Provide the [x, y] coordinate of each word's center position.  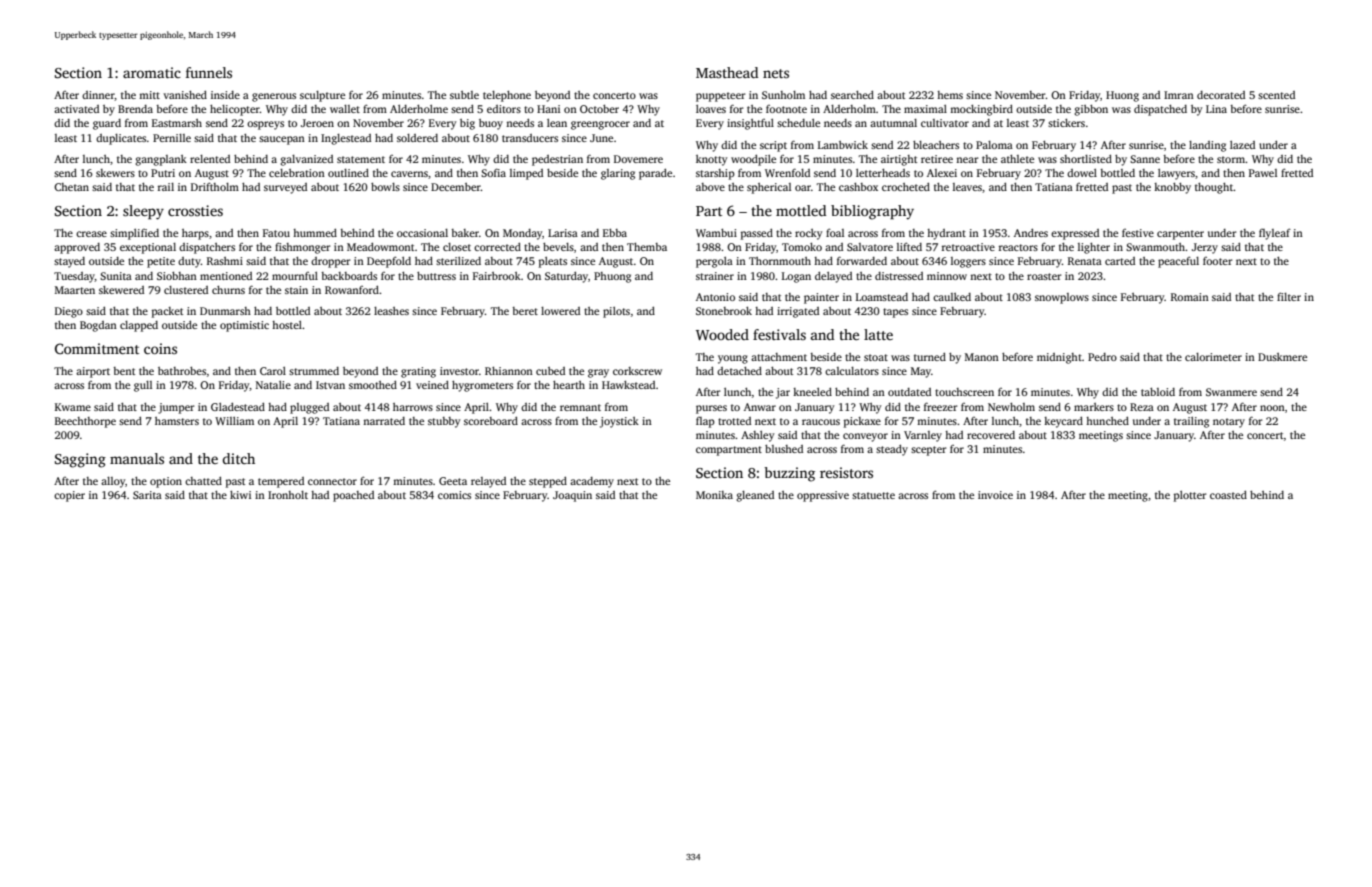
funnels [209, 72]
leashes [391, 311]
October [599, 109]
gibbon [1091, 110]
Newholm [1011, 407]
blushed [784, 449]
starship [715, 174]
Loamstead [882, 297]
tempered [281, 482]
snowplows [1062, 298]
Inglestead [346, 139]
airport [93, 372]
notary [1229, 423]
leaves [967, 187]
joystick [619, 422]
